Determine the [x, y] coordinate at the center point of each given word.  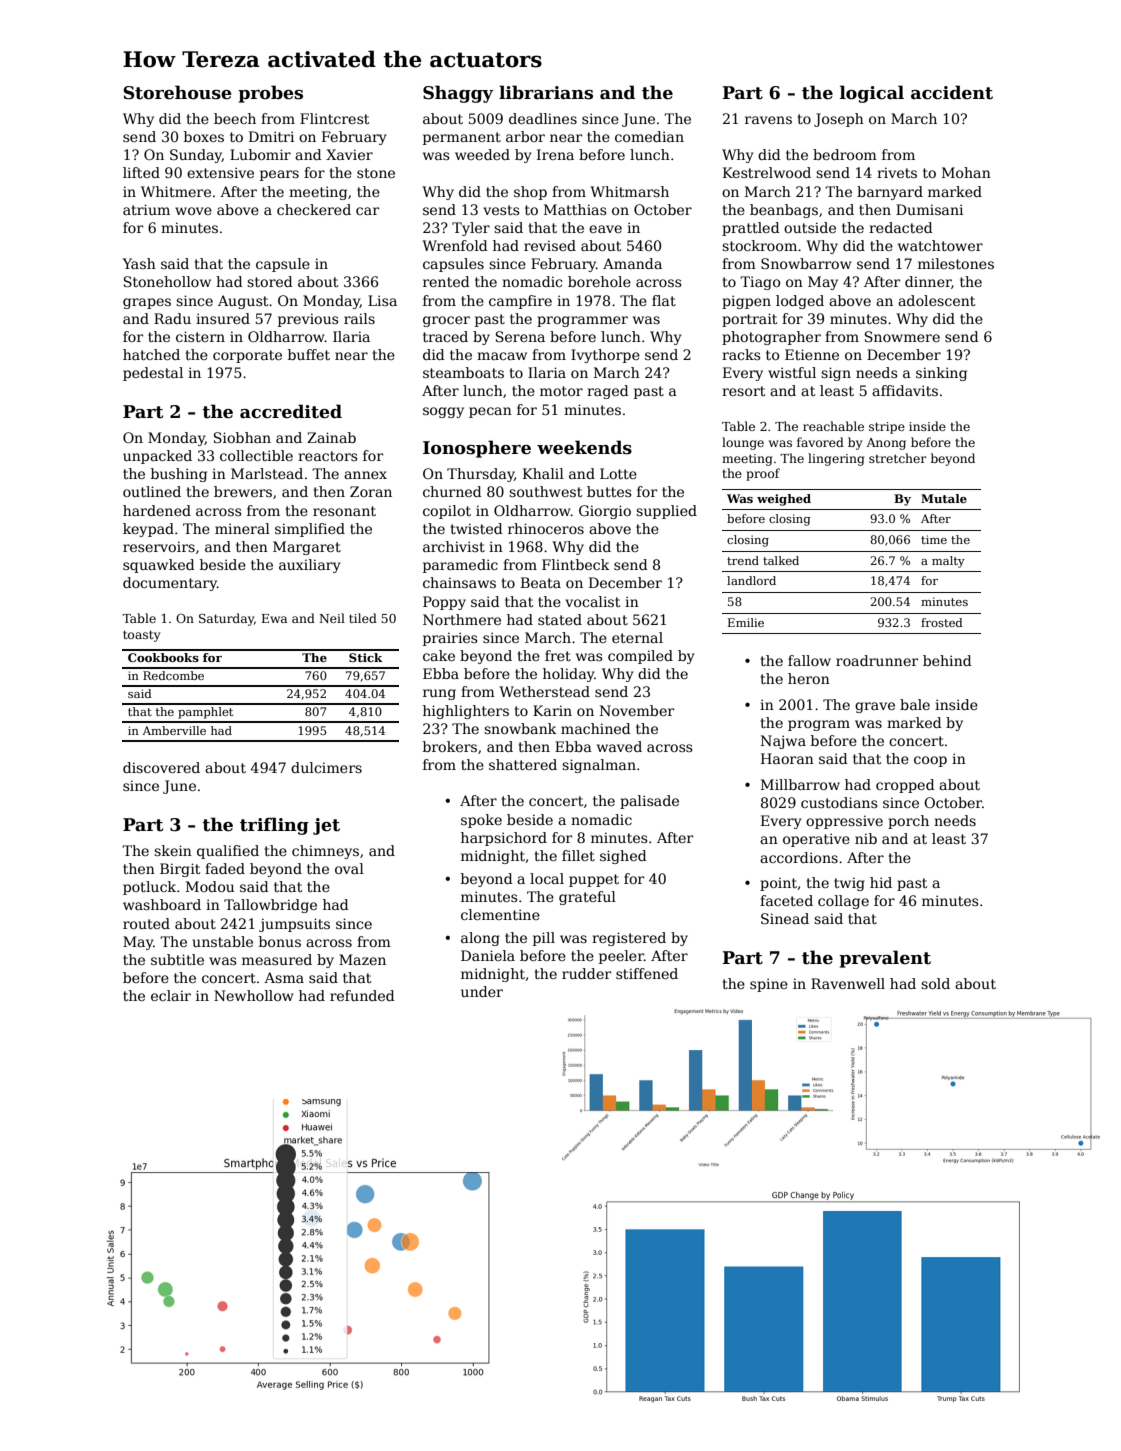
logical [872, 94]
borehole [599, 281]
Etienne [812, 354]
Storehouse [177, 92]
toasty [141, 636]
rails [359, 318]
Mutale [944, 498]
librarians [546, 92]
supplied [666, 512]
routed [146, 923]
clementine [500, 914]
